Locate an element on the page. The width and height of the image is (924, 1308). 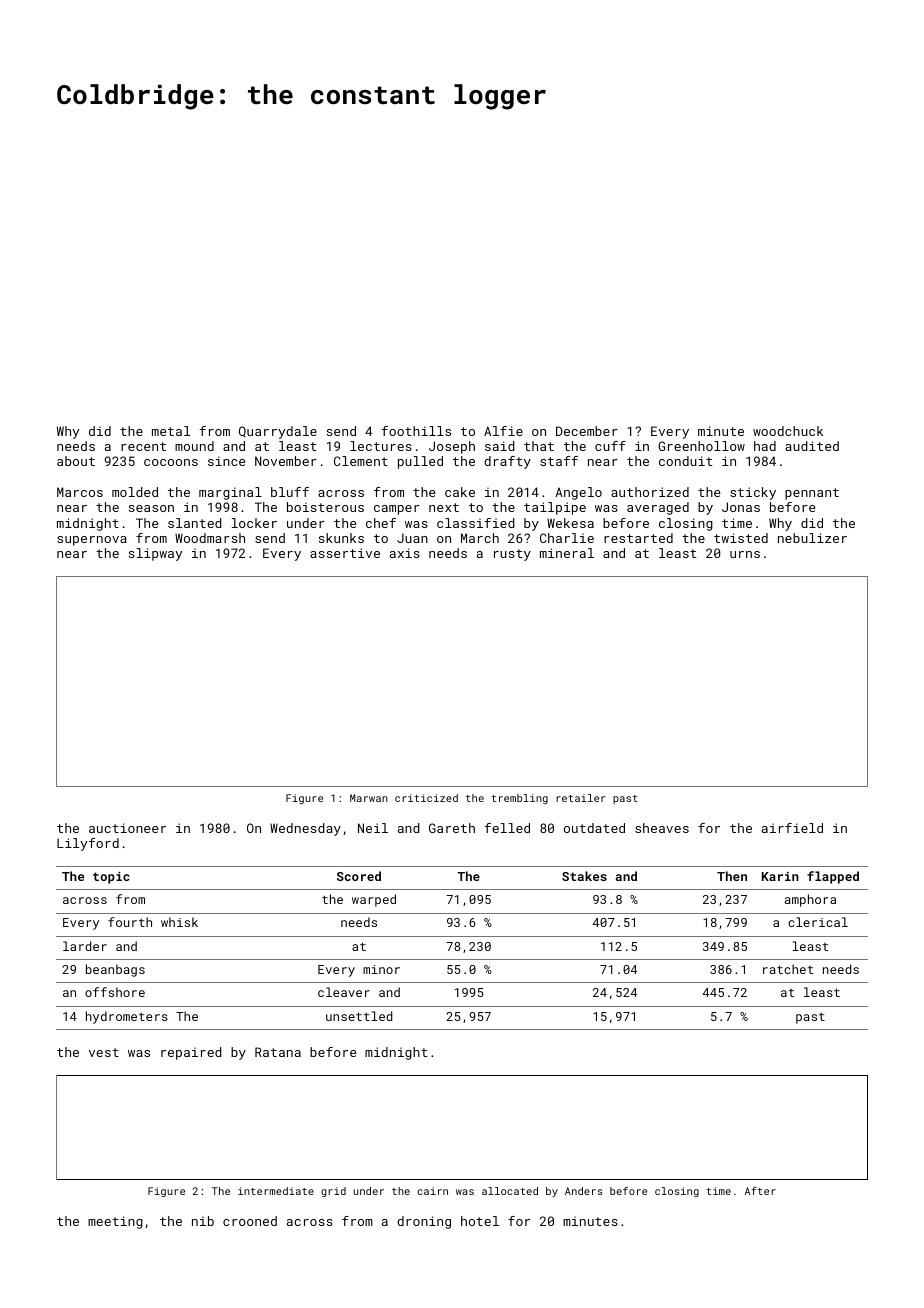
After is located at coordinates (760, 1191).
